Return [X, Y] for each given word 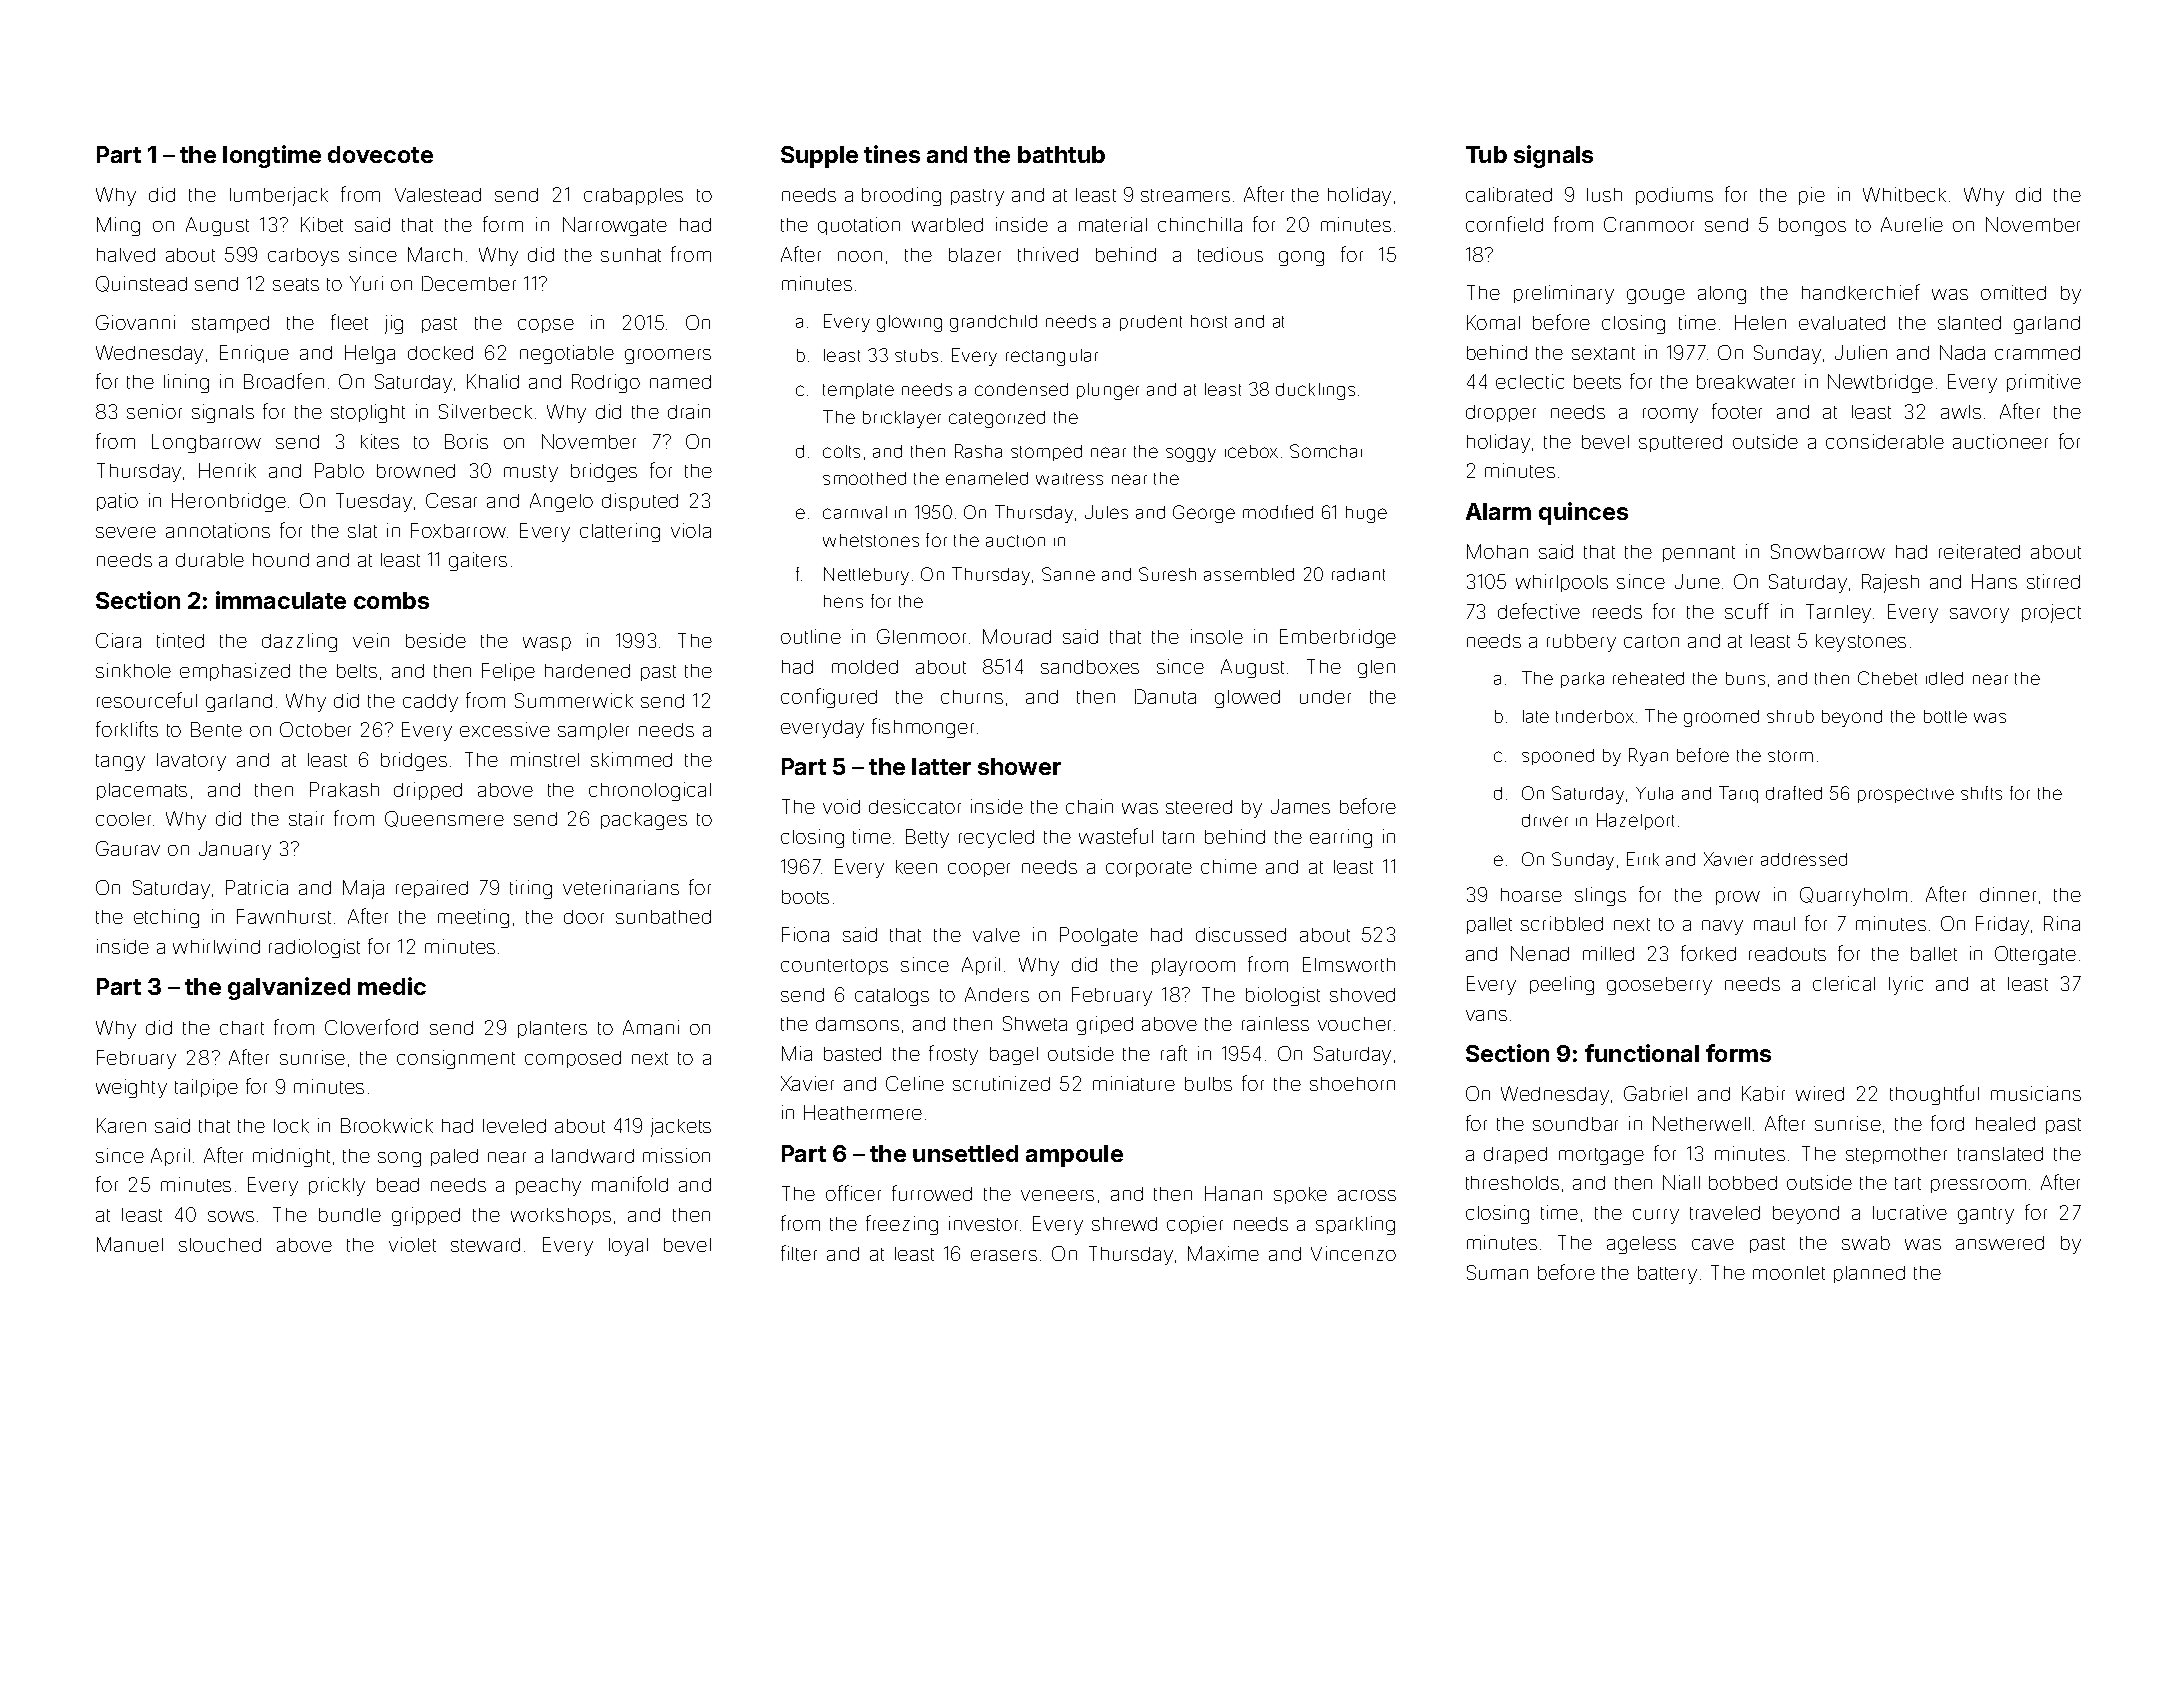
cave [1713, 1244]
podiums [1674, 196]
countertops [834, 967]
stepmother [1896, 1155]
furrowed [932, 1193]
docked [440, 353]
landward [593, 1156]
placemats [142, 791]
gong [1301, 258]
